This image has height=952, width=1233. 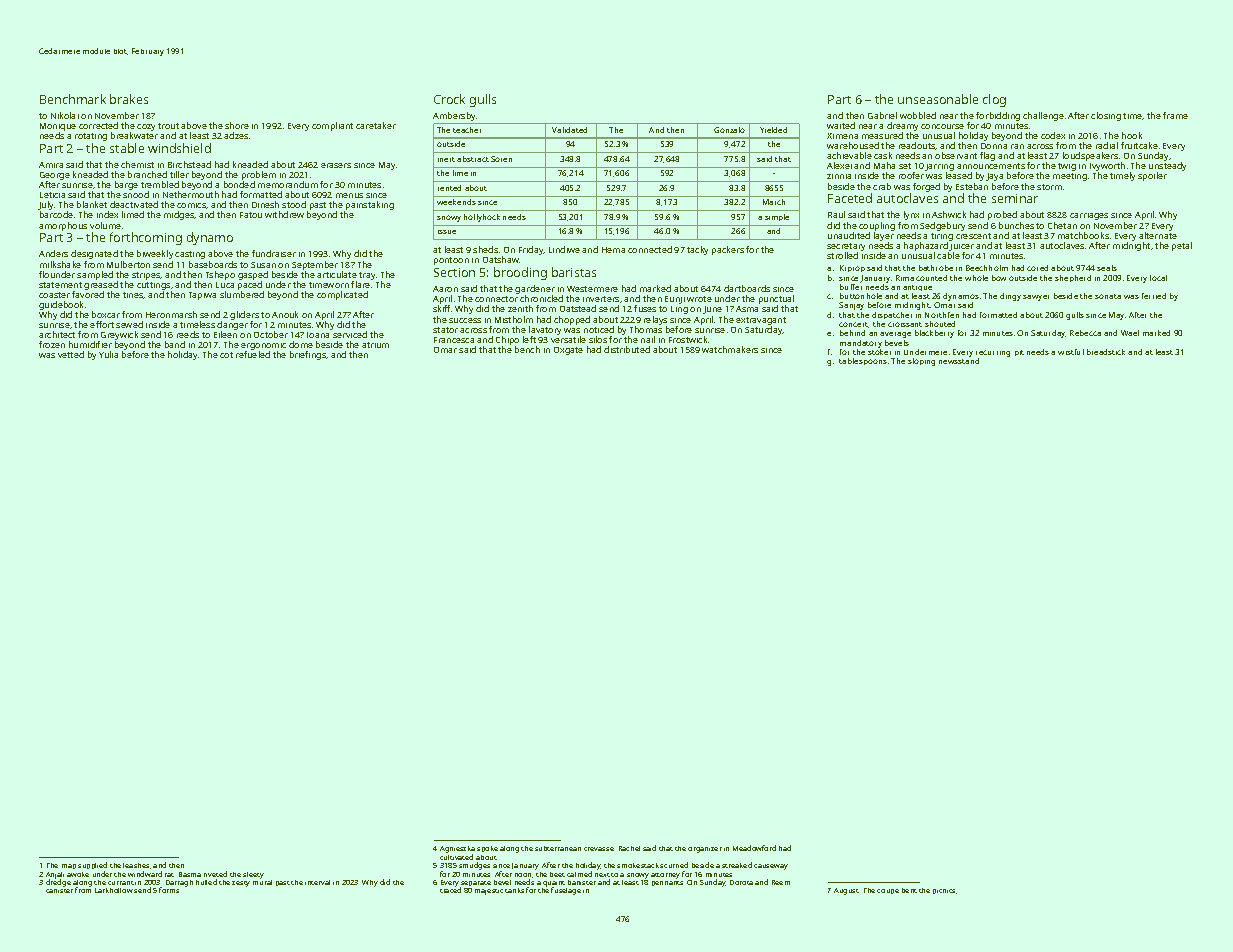 I want to click on sleety, so click(x=253, y=875).
